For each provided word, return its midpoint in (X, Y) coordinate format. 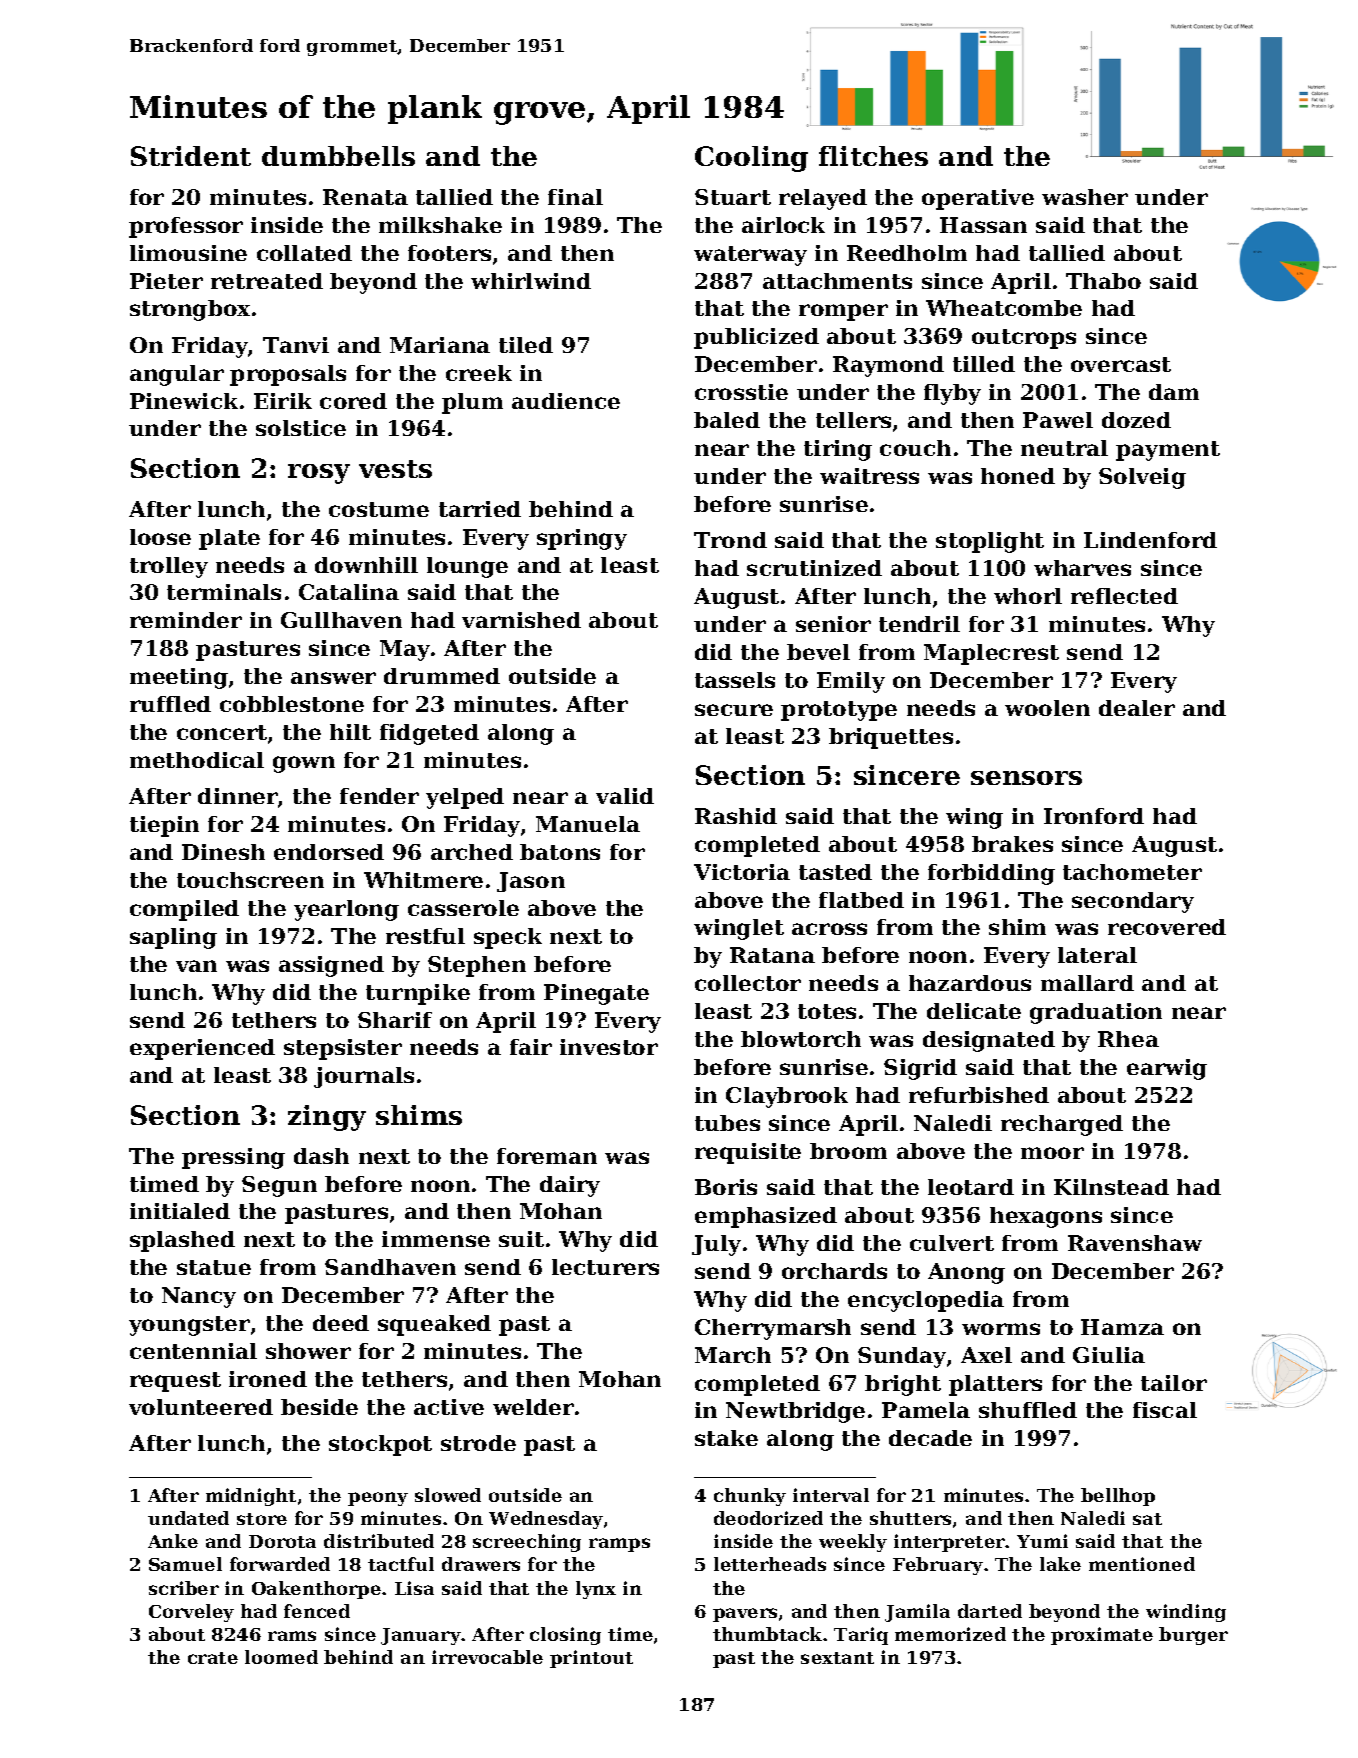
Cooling (751, 159)
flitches (873, 156)
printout (591, 1659)
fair (531, 1047)
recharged (1062, 1125)
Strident (191, 156)
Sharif (395, 1020)
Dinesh (223, 852)
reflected (1124, 596)
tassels (735, 680)
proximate (1102, 1636)
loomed (281, 1657)
